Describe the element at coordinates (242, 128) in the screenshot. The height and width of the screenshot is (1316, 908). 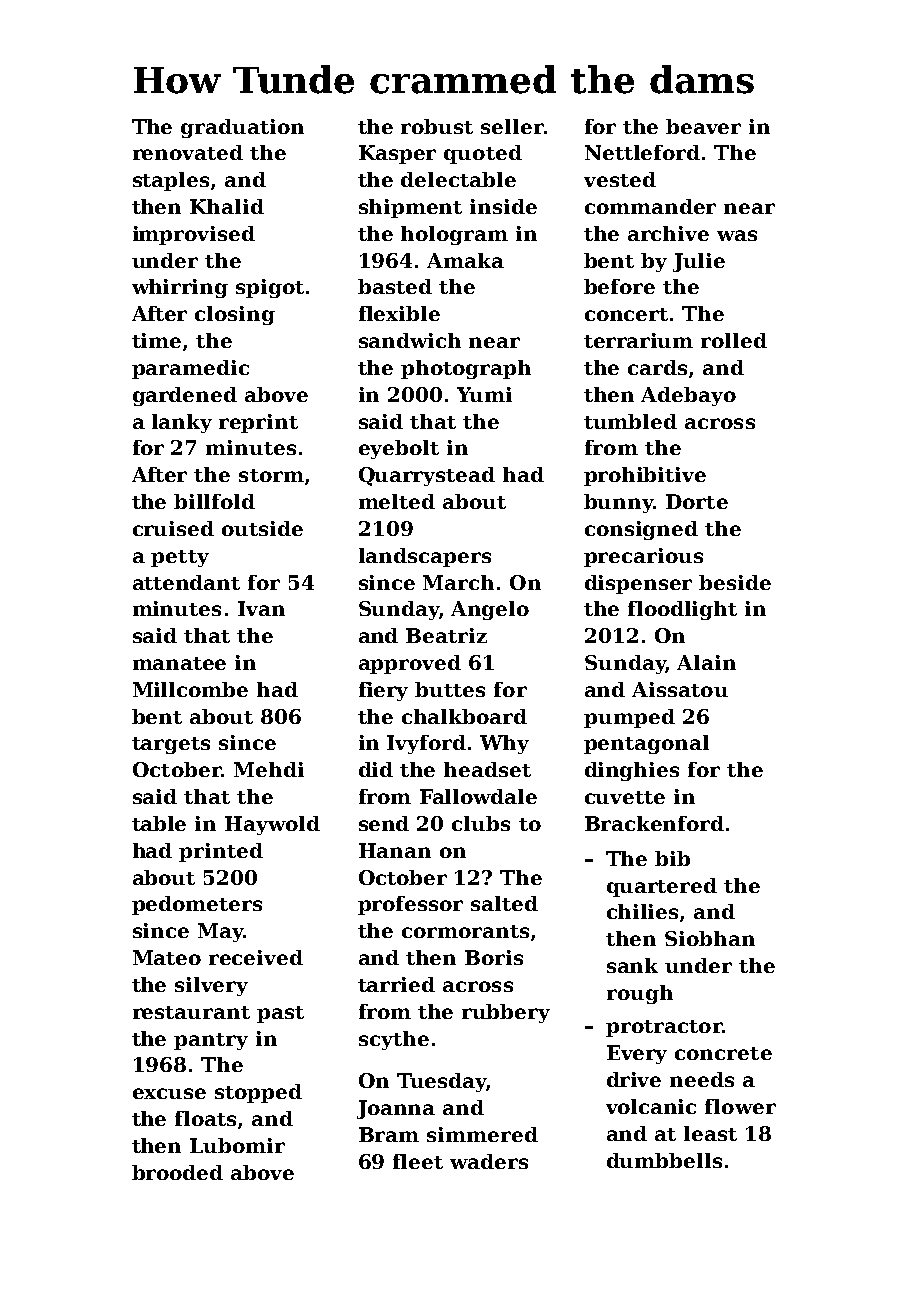
I see `graduation` at that location.
